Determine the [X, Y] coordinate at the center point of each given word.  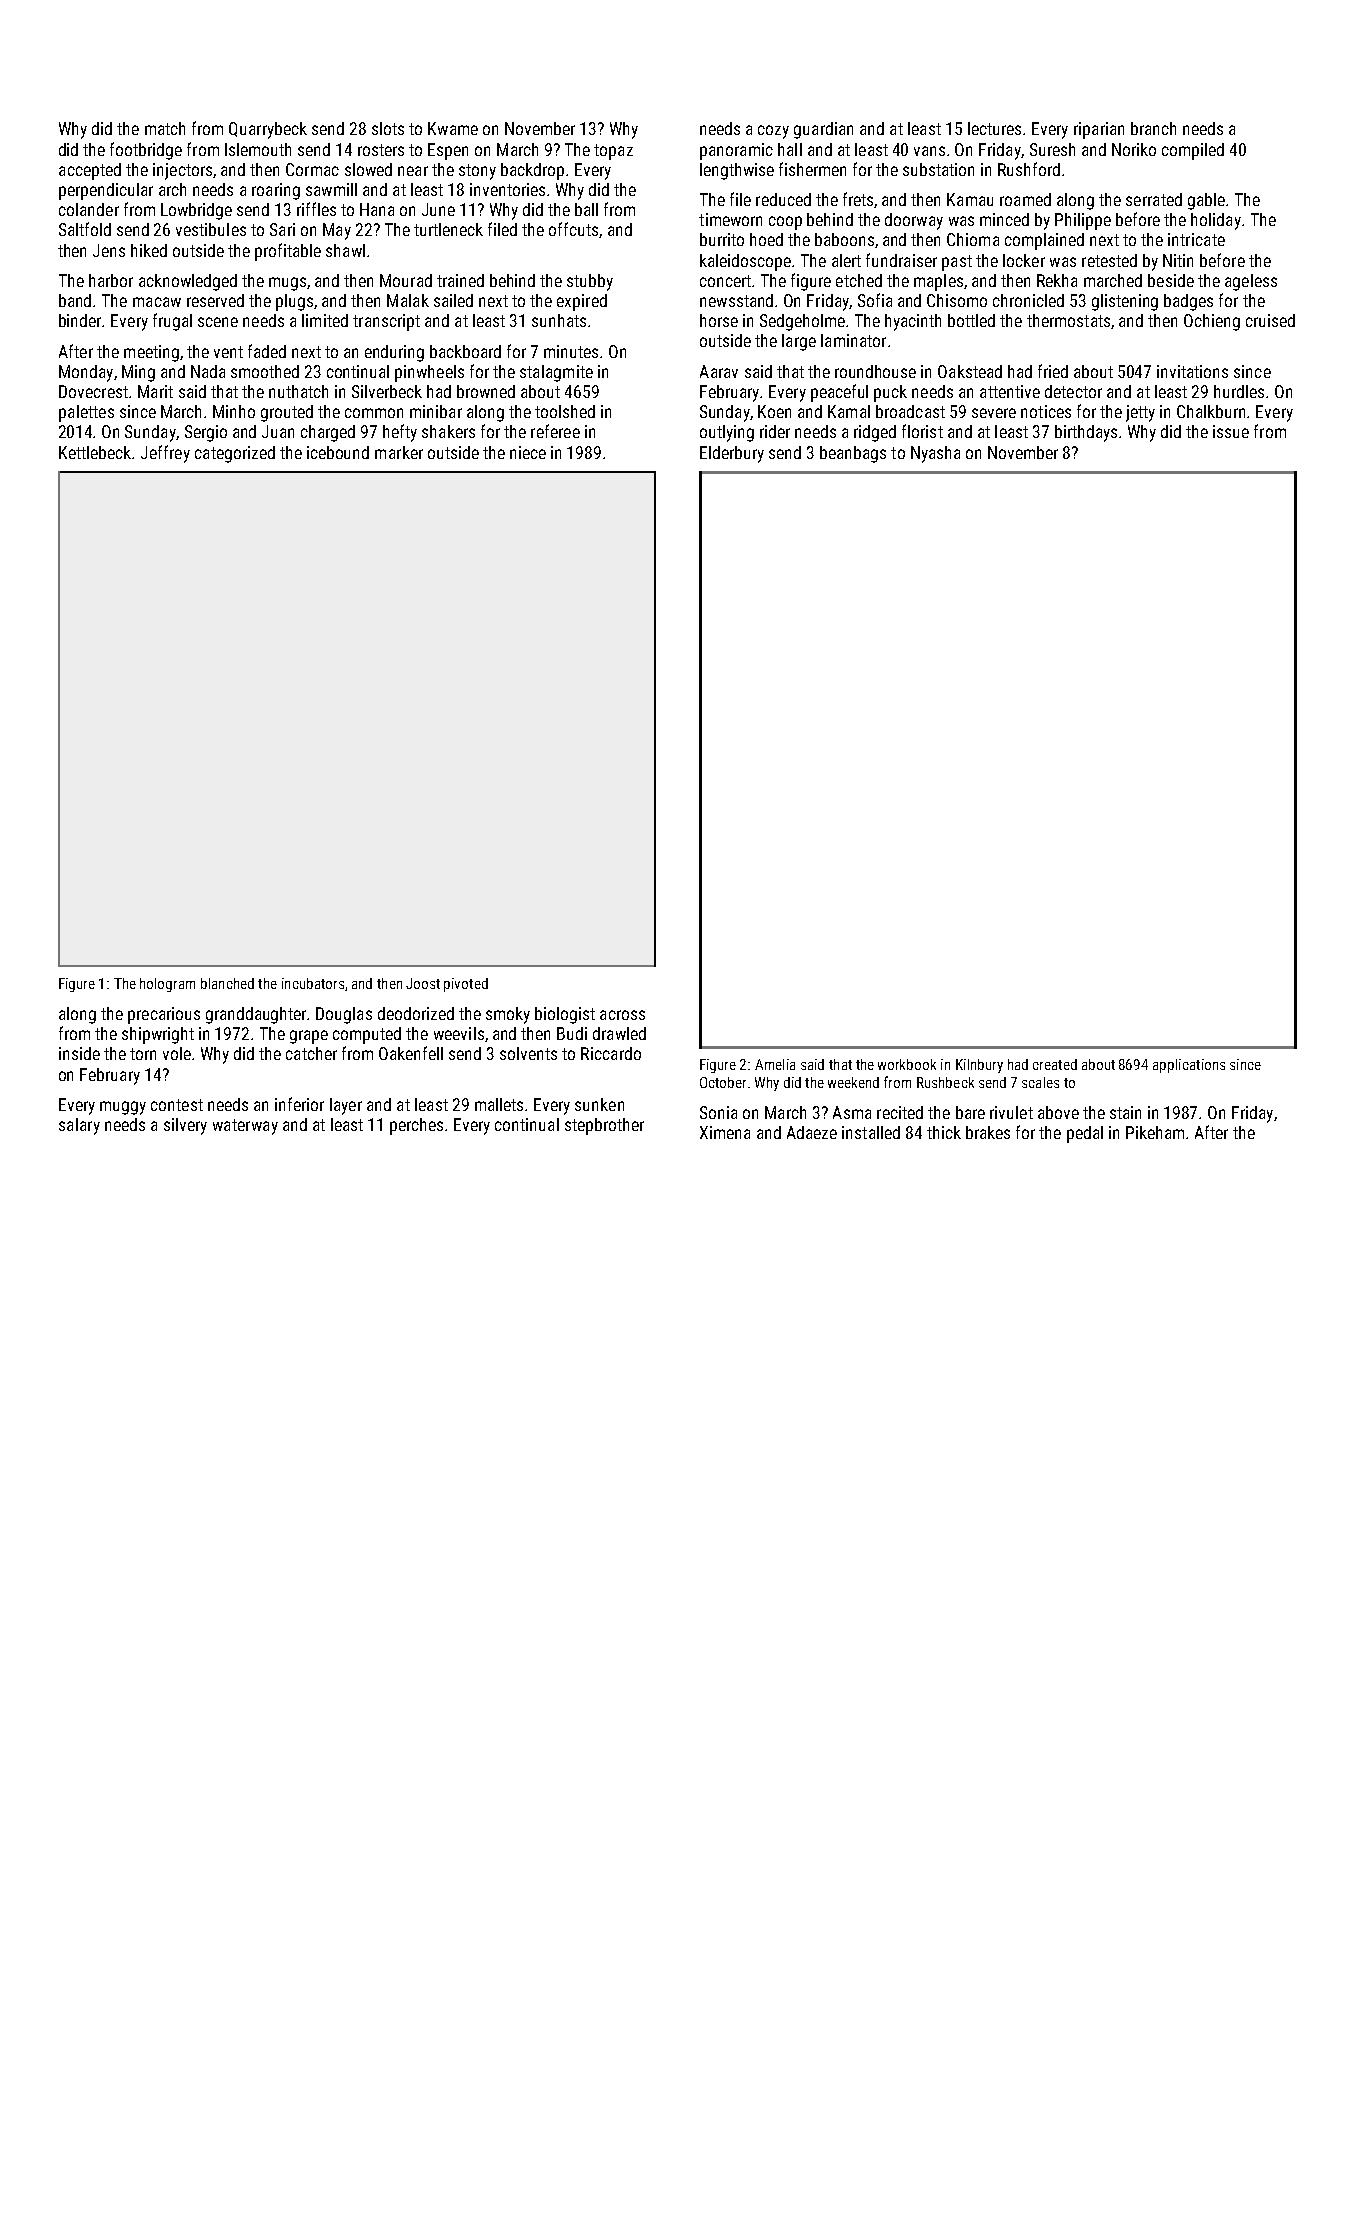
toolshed [565, 411]
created [1055, 1064]
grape [309, 1037]
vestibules [211, 229]
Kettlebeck [96, 452]
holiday [1216, 221]
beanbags [853, 454]
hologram [167, 985]
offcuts [573, 229]
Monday [86, 373]
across [622, 1015]
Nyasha [935, 454]
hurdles [1239, 391]
